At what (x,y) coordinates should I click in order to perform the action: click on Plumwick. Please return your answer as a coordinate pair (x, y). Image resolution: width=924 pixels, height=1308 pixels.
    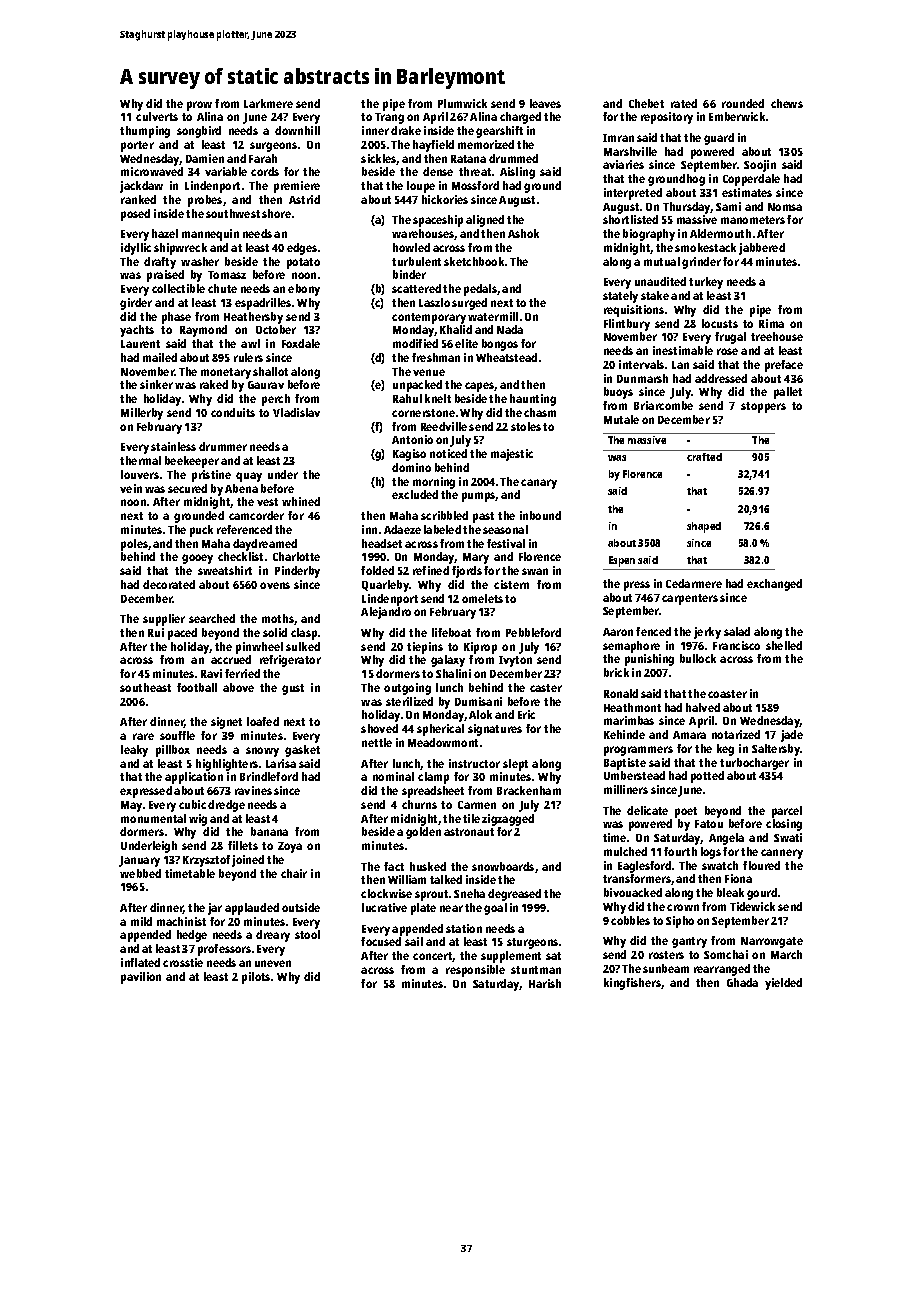
    Looking at the image, I should click on (462, 103).
